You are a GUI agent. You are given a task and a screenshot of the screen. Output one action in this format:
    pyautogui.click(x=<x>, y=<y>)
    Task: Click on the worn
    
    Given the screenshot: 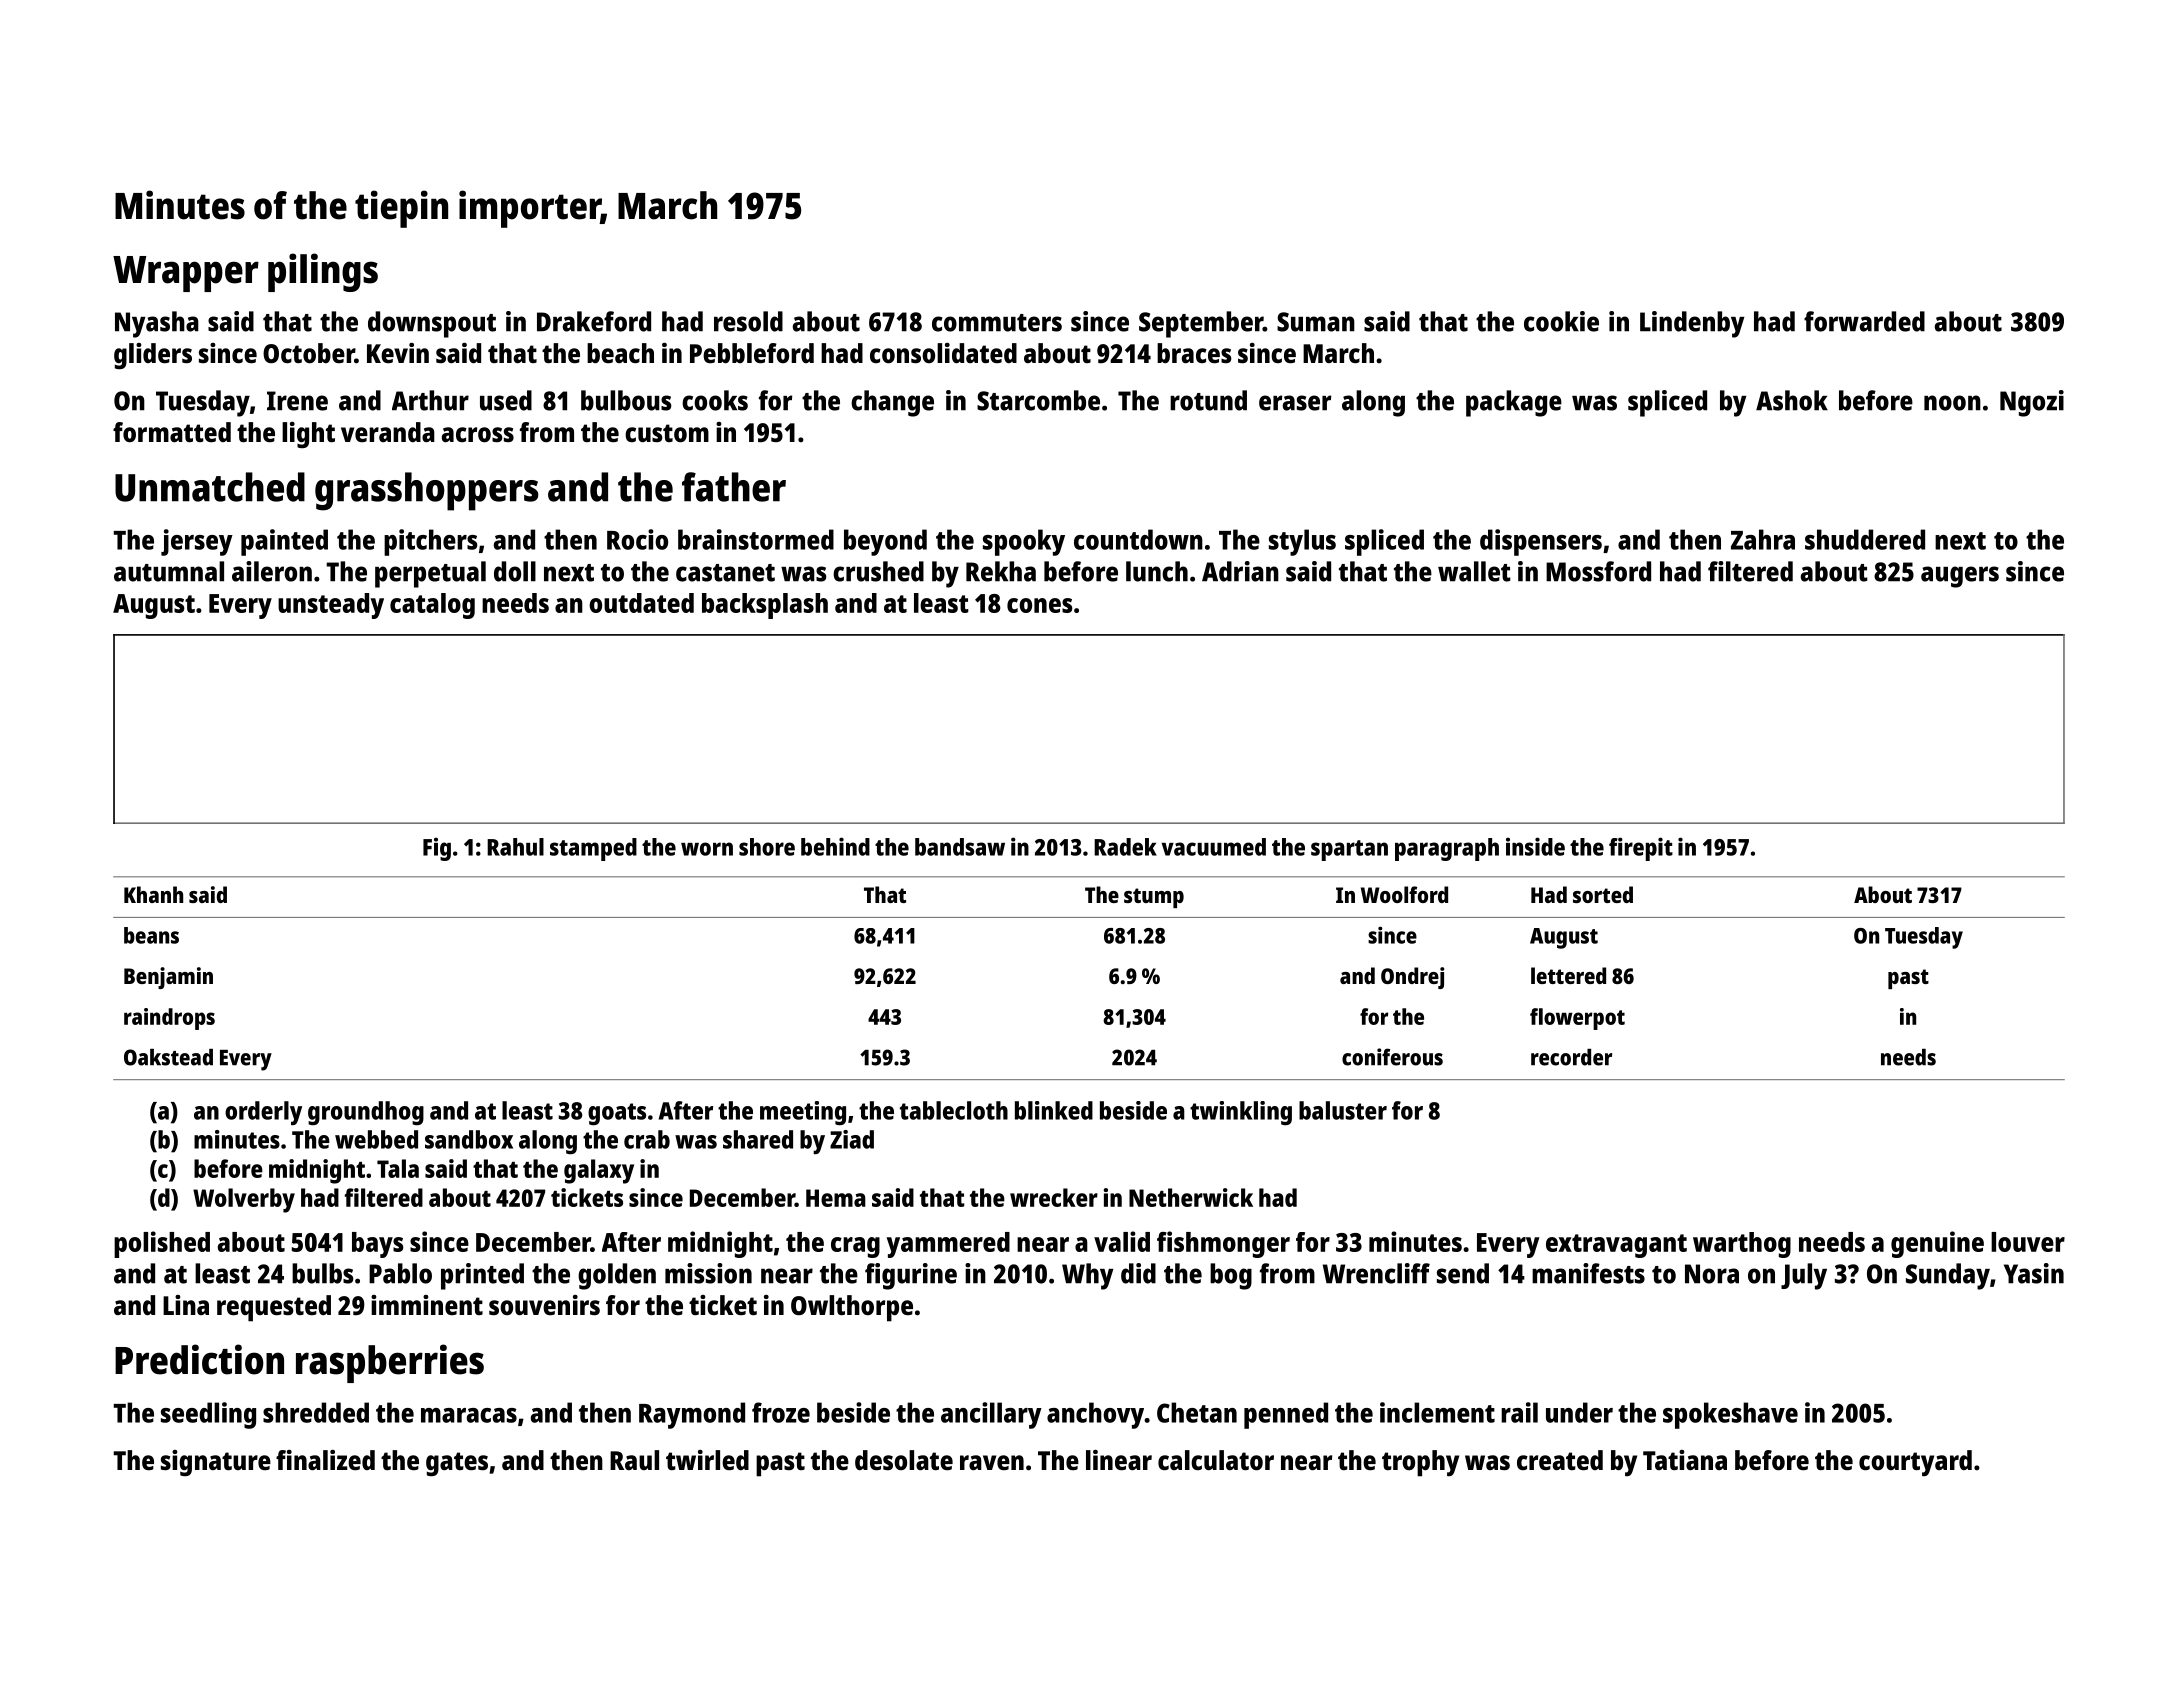 What is the action you would take?
    pyautogui.click(x=707, y=849)
